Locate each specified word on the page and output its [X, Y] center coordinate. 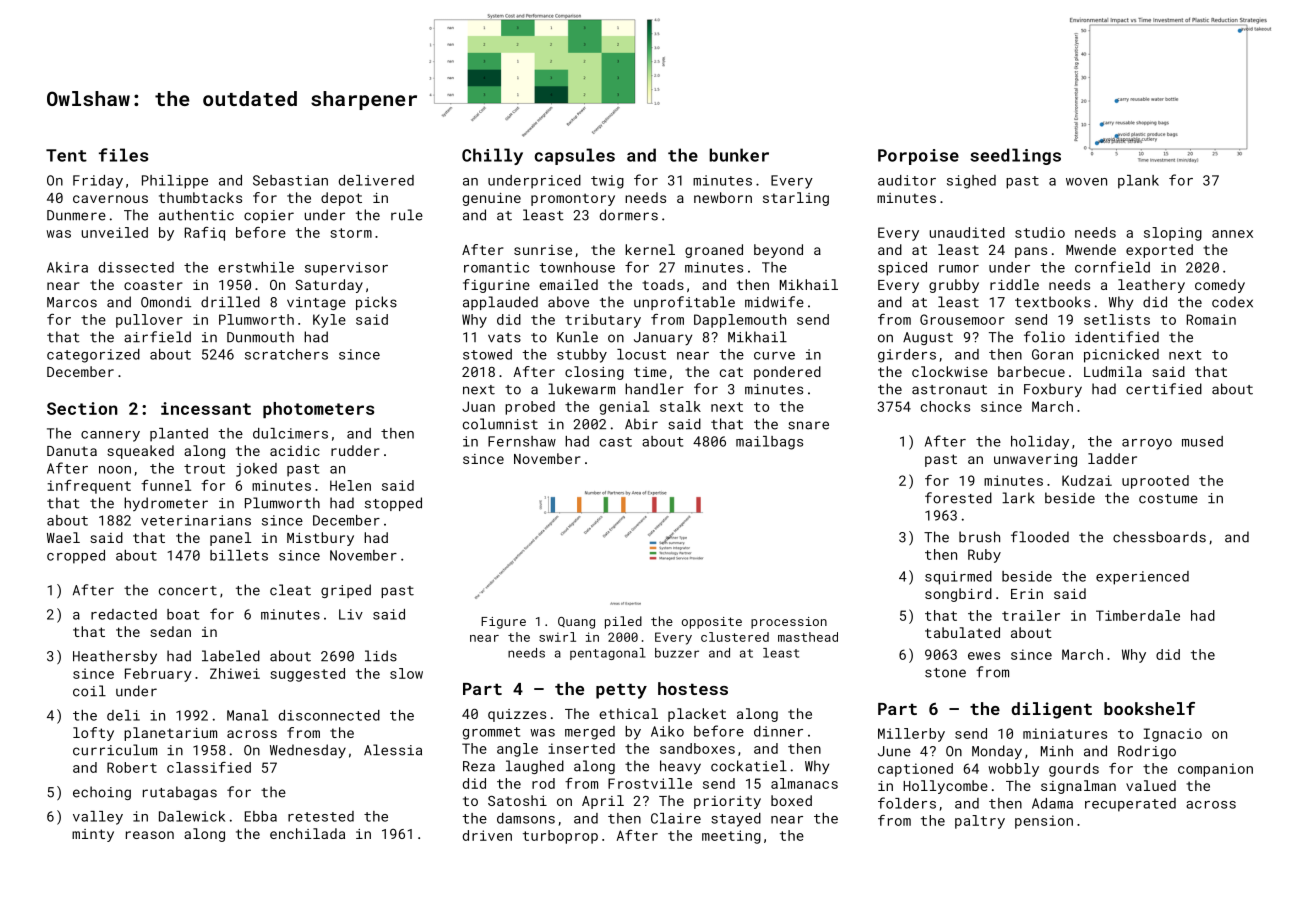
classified [209, 767]
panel [230, 539]
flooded [1040, 537]
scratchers [286, 354]
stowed [487, 354]
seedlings [1015, 156]
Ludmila [1113, 371]
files [123, 155]
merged [590, 733]
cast [616, 442]
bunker [739, 155]
